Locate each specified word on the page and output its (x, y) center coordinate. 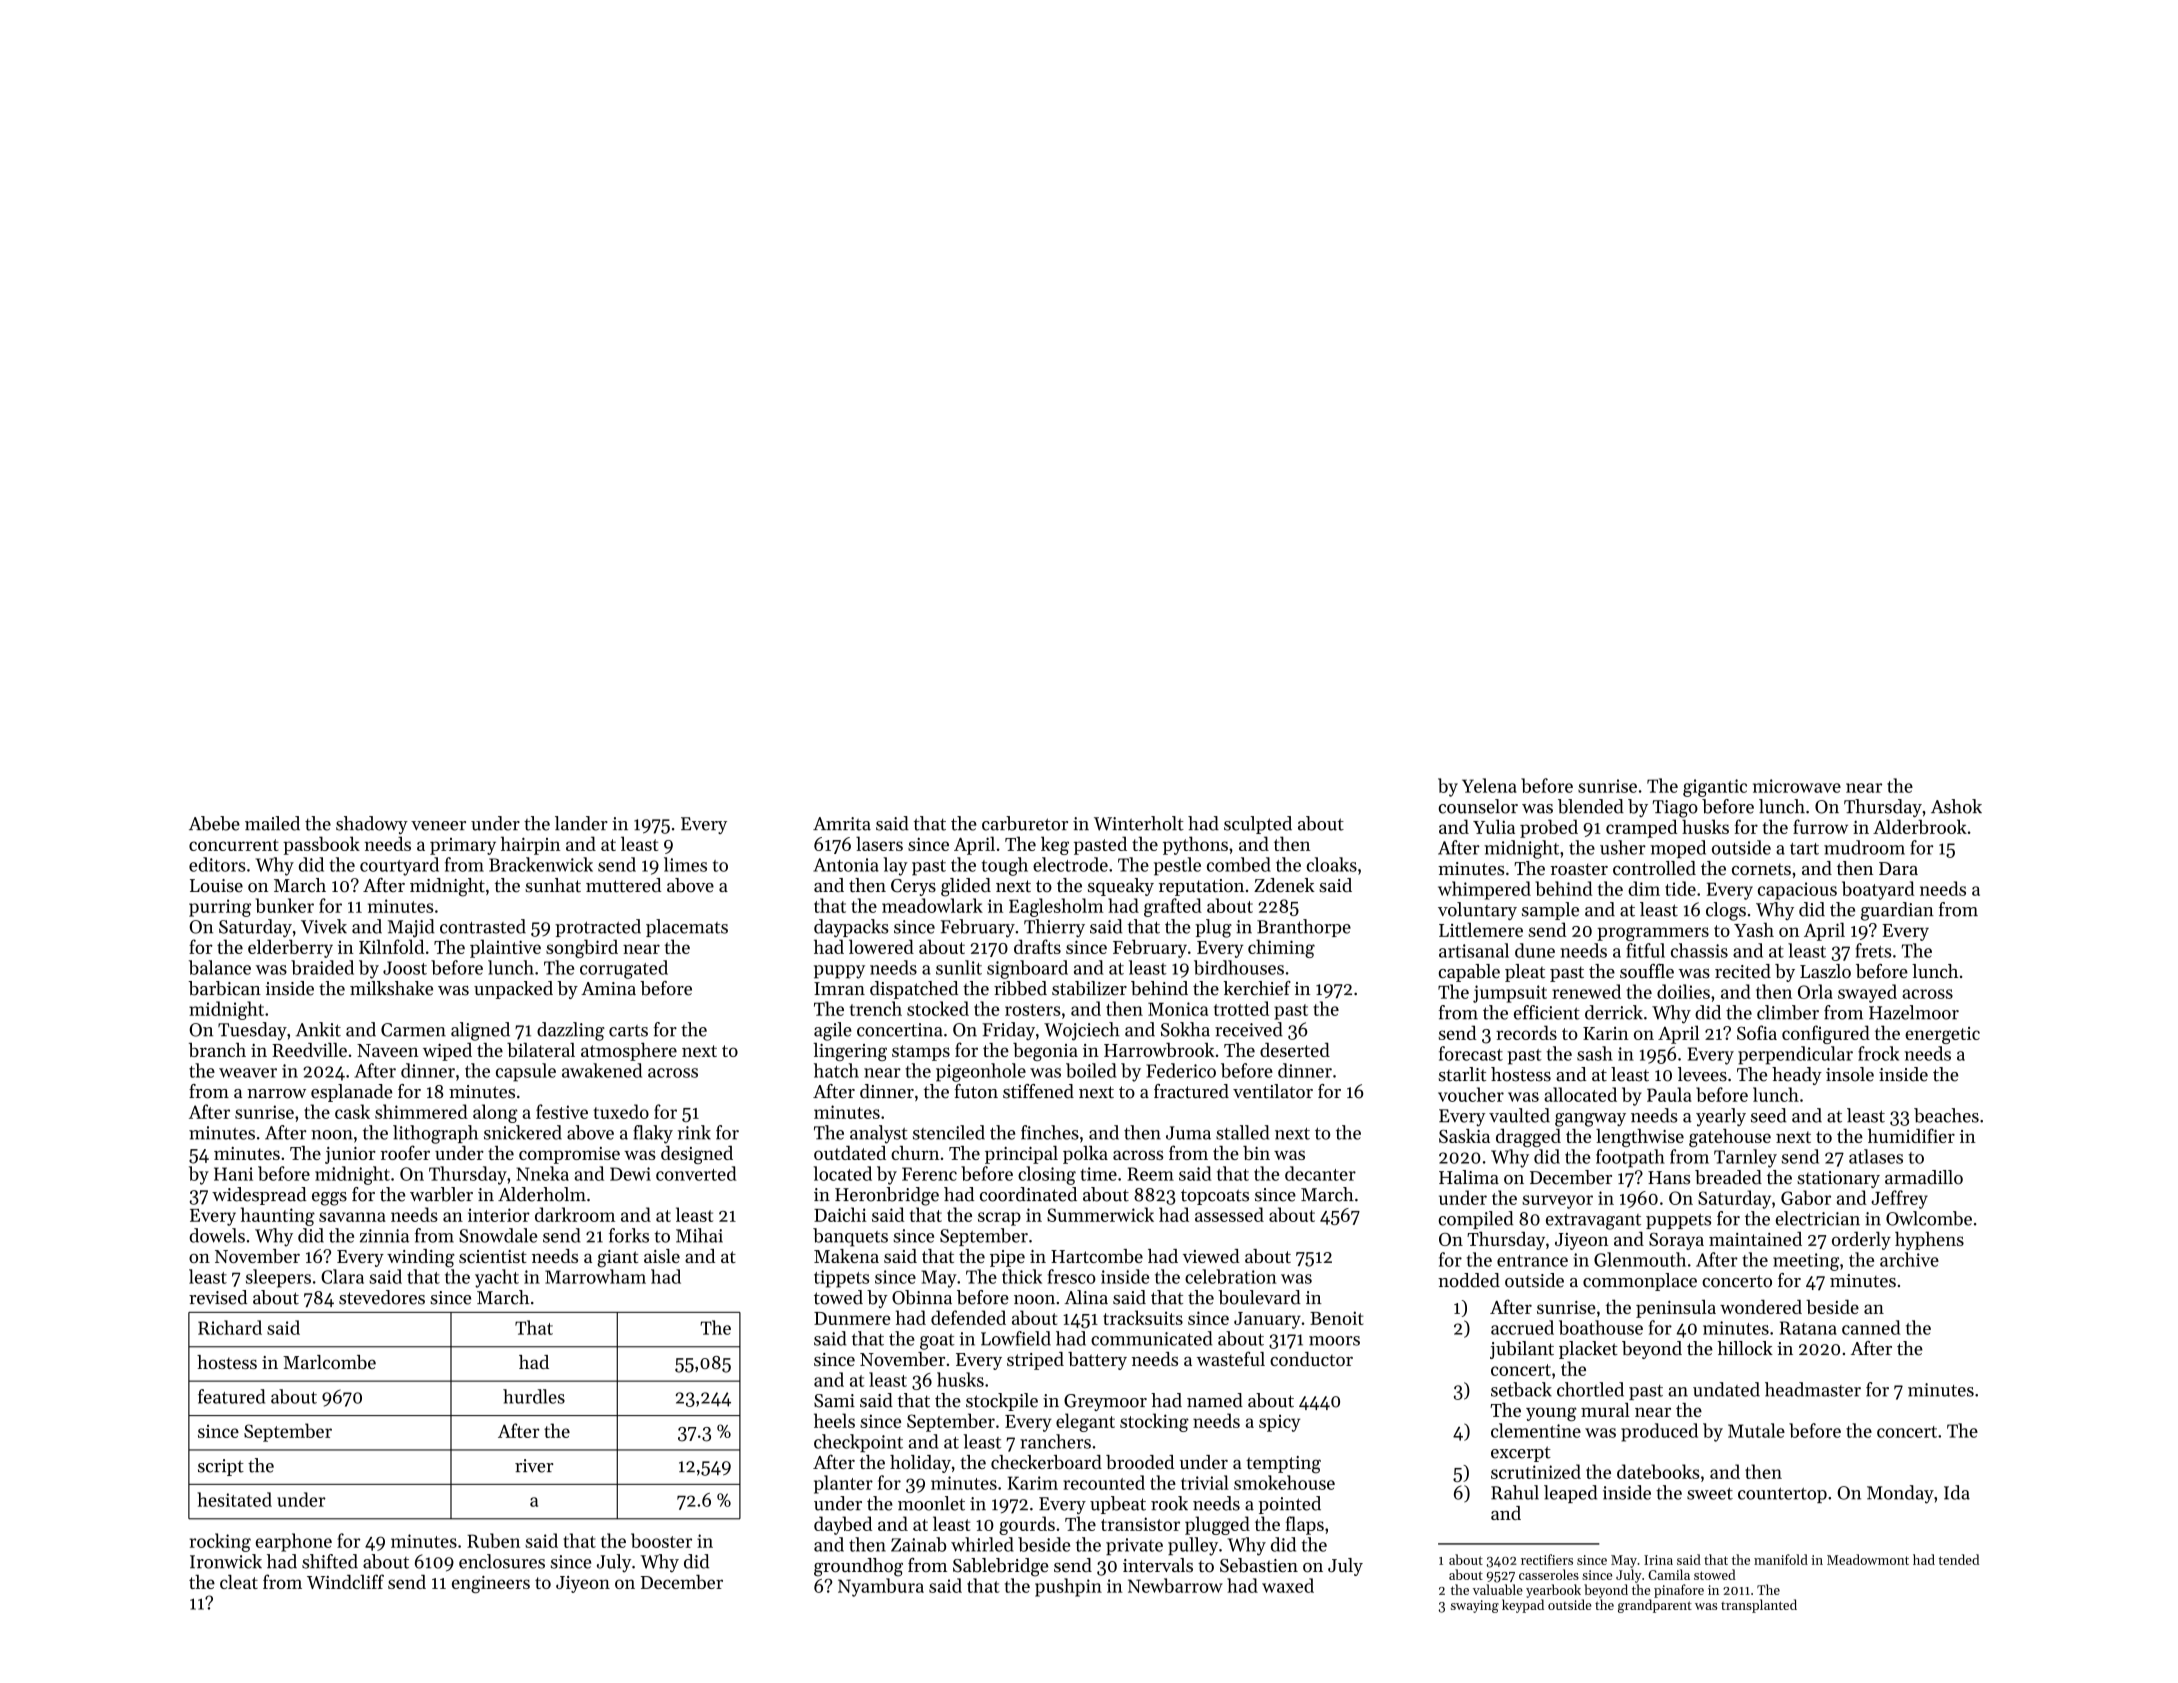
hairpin (530, 845)
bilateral (541, 1050)
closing (1047, 1175)
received (1249, 1029)
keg (1055, 845)
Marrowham (595, 1276)
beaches (1946, 1115)
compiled (1476, 1220)
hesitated (234, 1499)
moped (1678, 849)
